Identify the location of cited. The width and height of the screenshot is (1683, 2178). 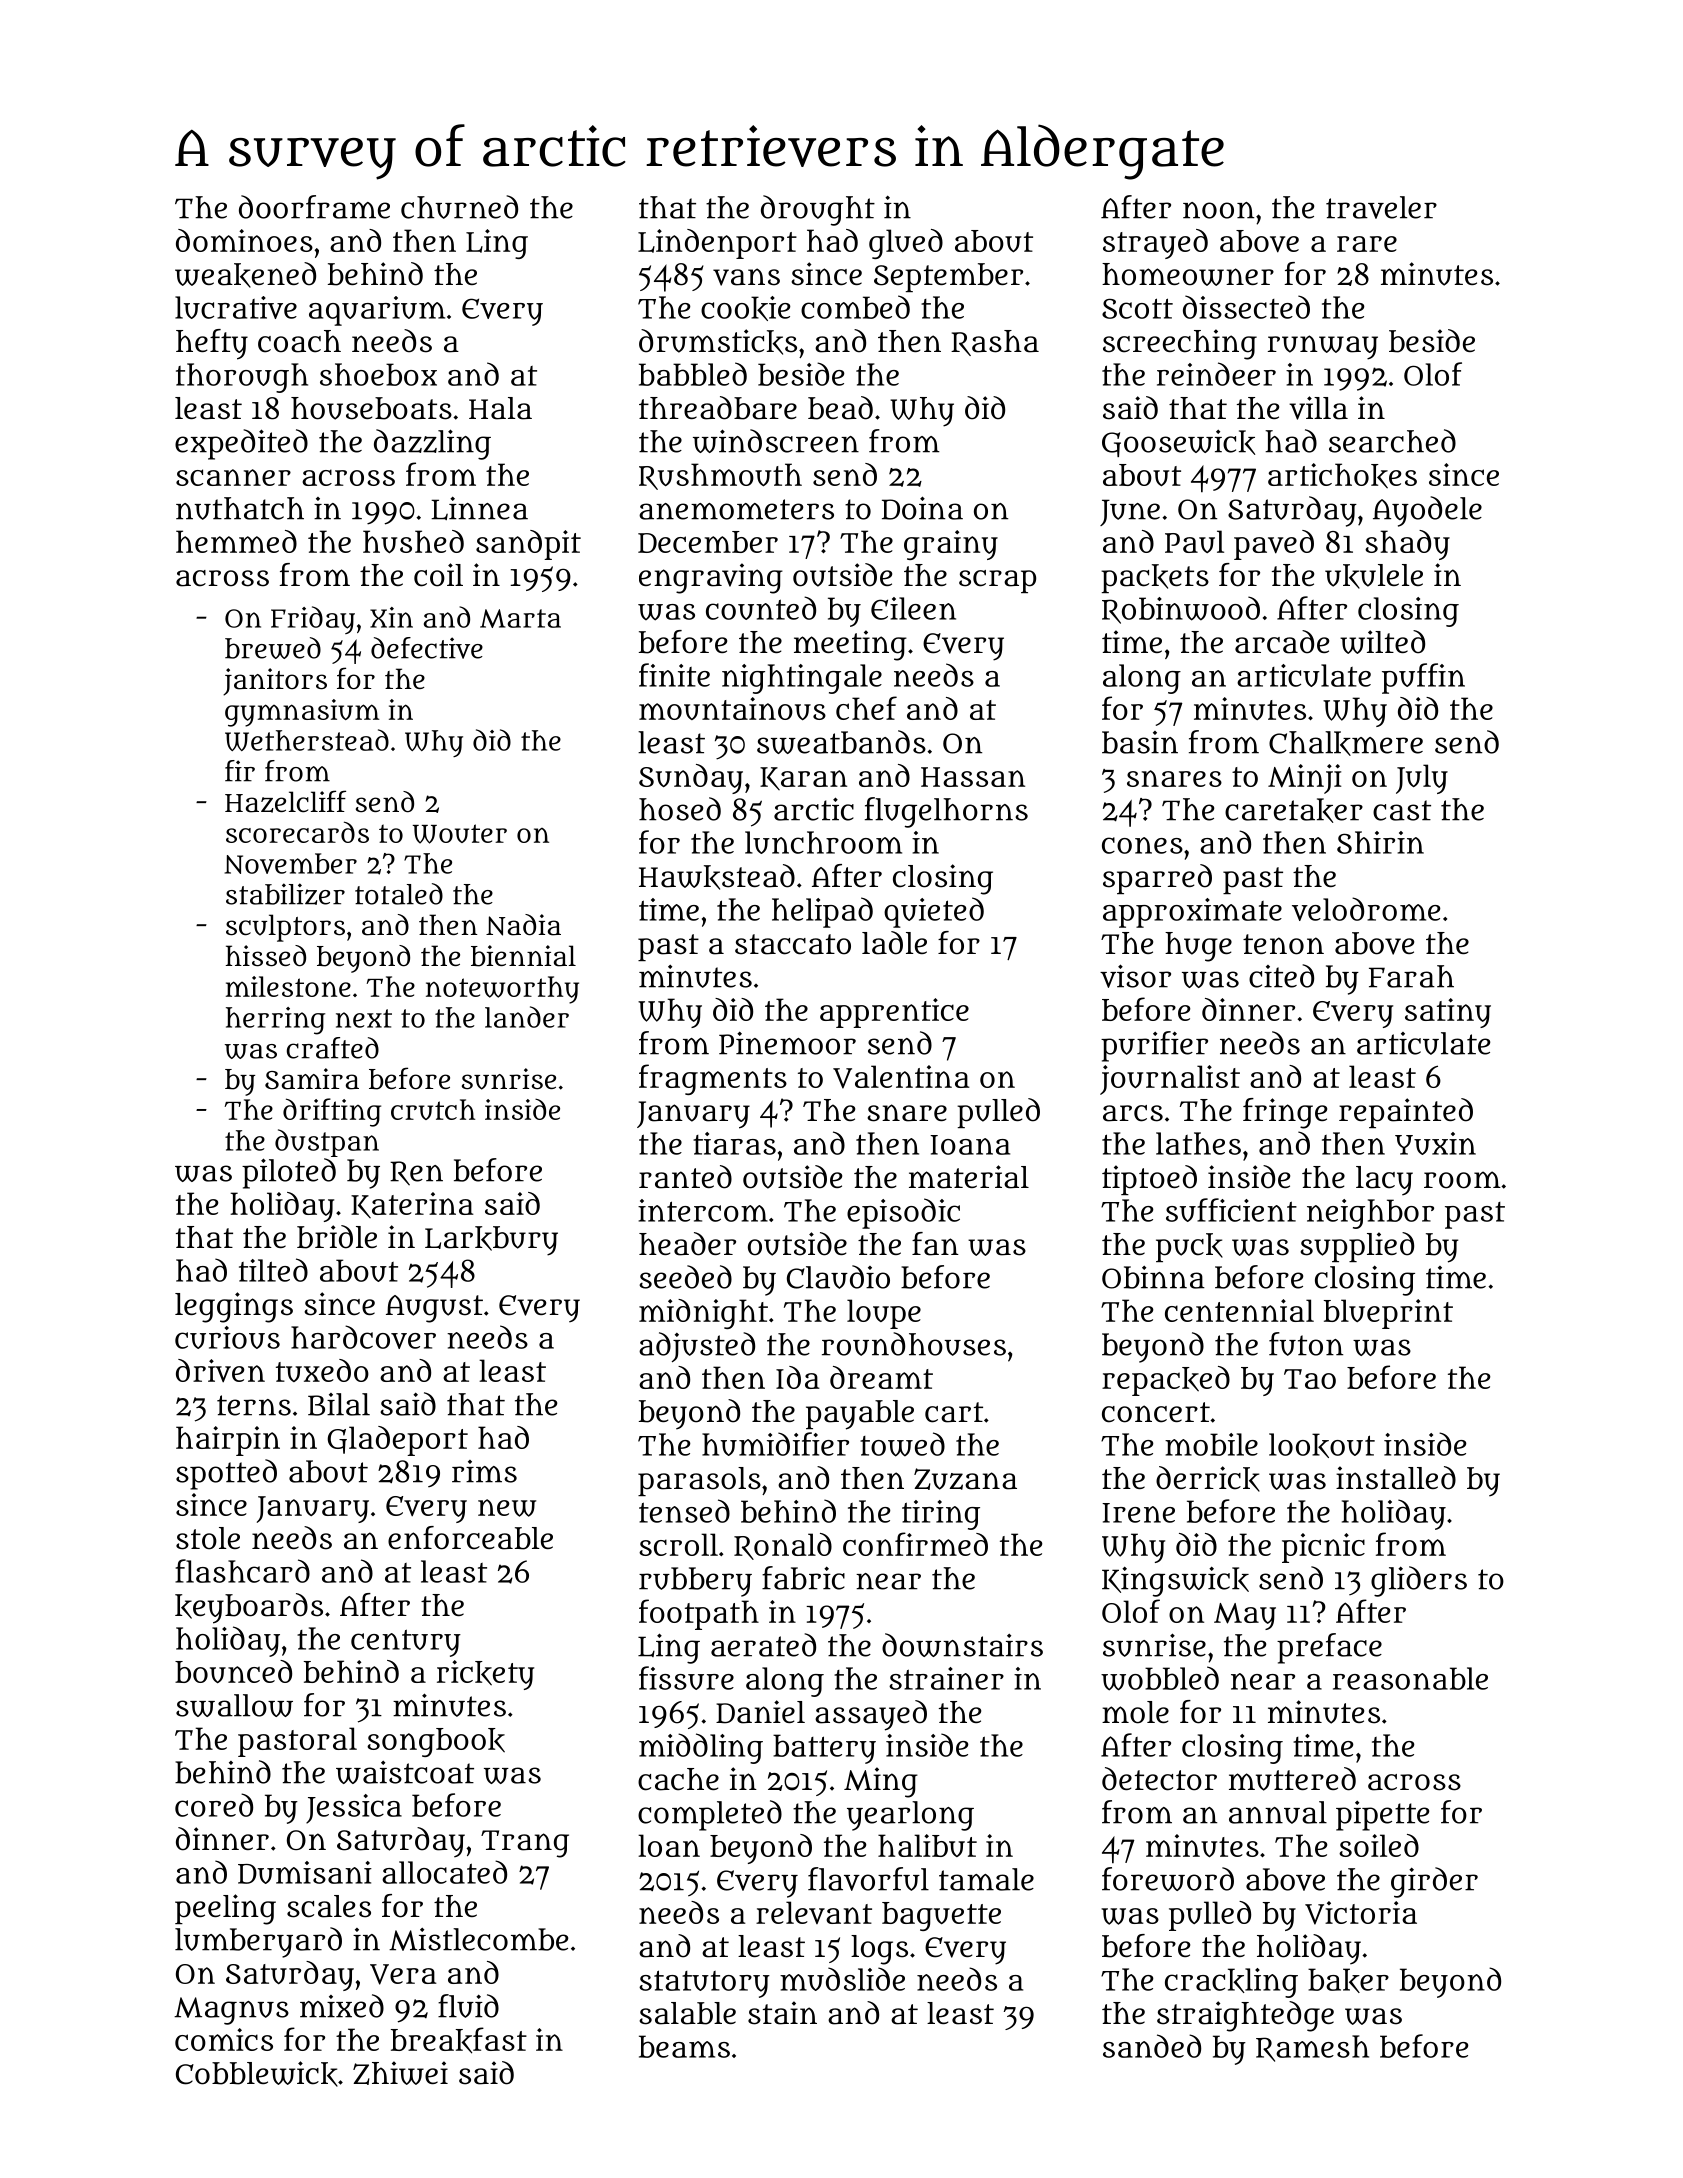
(1281, 976).
